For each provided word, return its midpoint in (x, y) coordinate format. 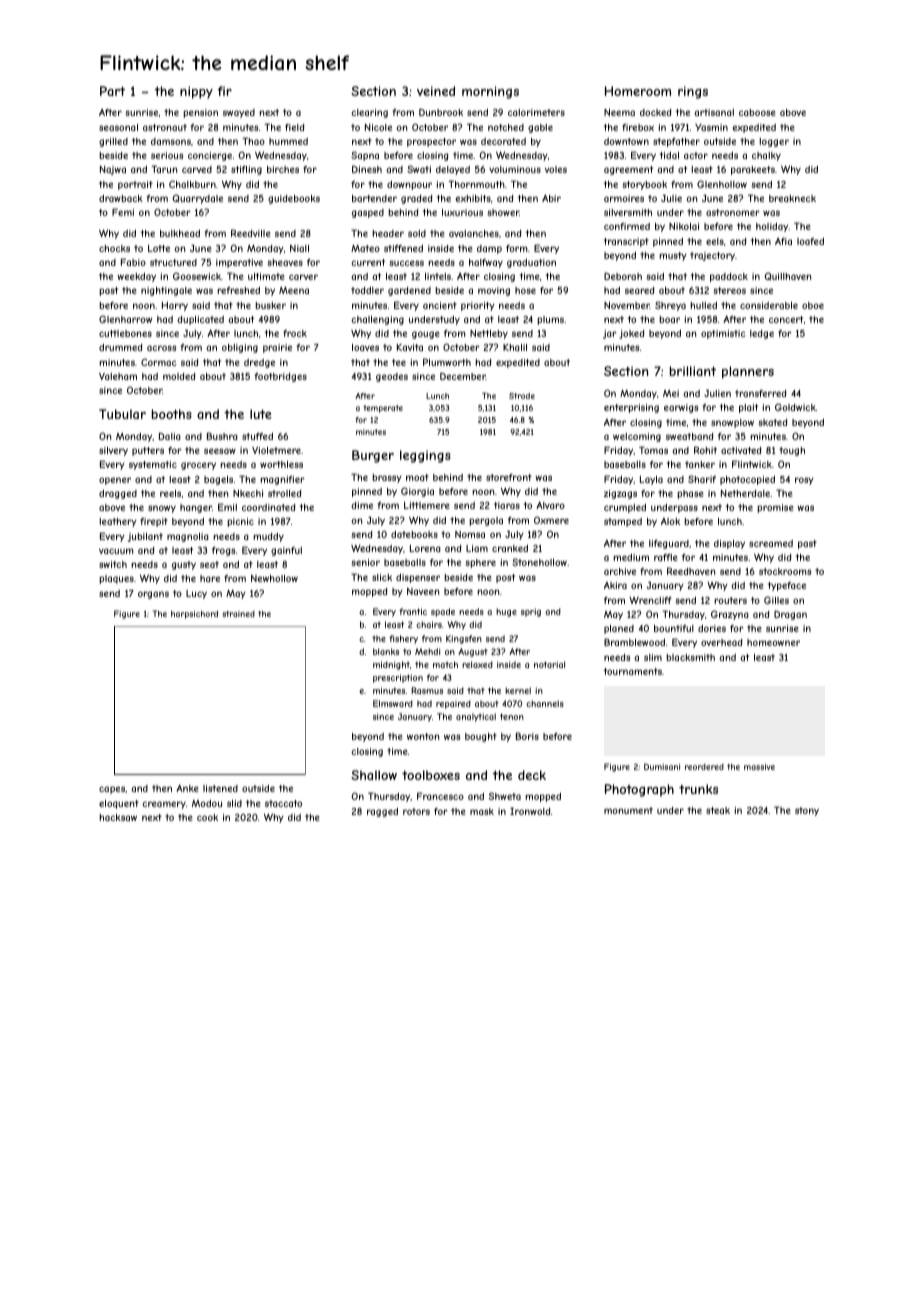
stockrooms (785, 571)
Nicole (378, 127)
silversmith (628, 212)
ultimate (266, 276)
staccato (283, 803)
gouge (426, 335)
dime (362, 505)
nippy (196, 92)
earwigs (681, 408)
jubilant (145, 537)
